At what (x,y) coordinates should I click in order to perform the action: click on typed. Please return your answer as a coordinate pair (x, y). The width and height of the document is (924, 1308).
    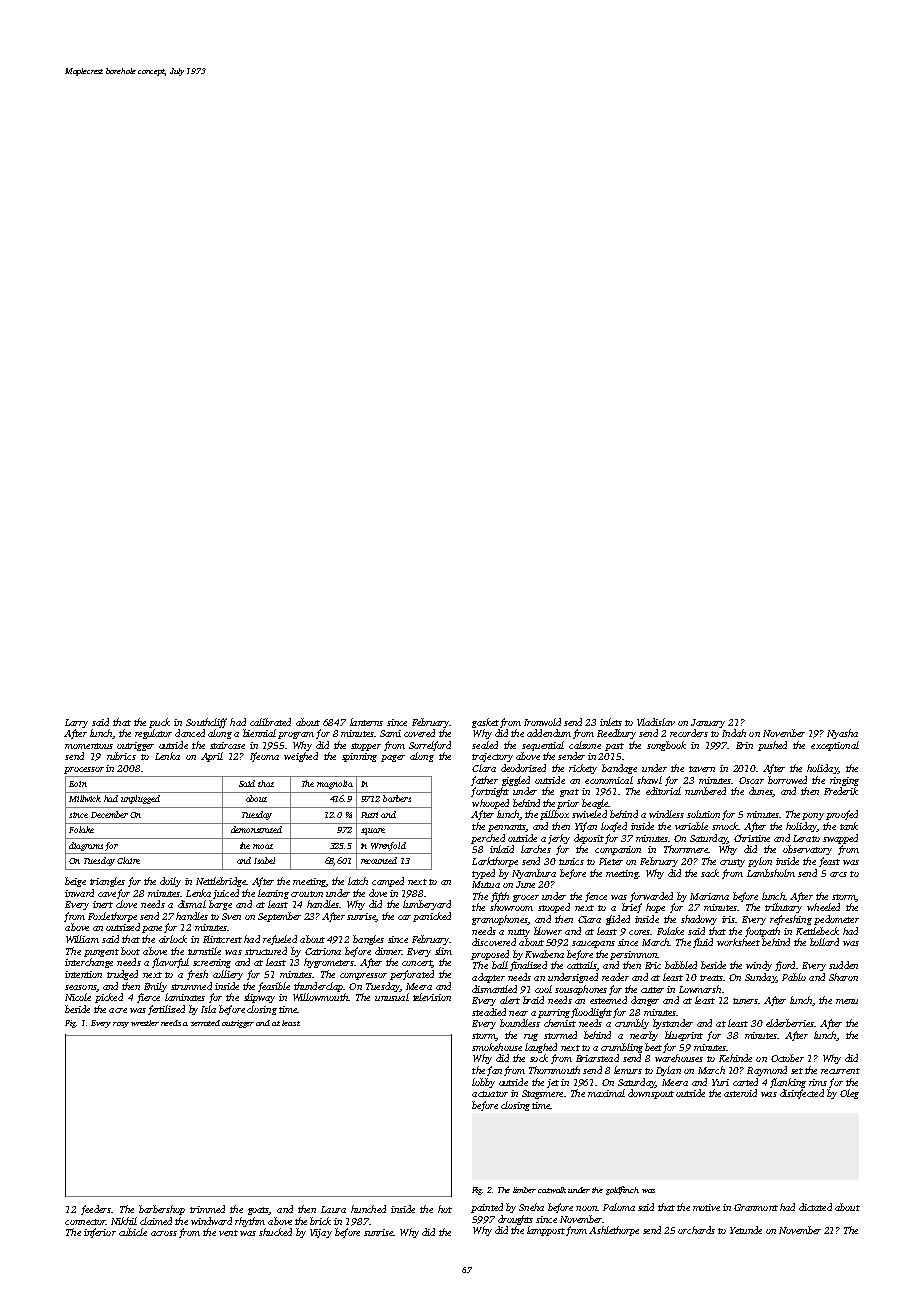
    Looking at the image, I should click on (483, 874).
